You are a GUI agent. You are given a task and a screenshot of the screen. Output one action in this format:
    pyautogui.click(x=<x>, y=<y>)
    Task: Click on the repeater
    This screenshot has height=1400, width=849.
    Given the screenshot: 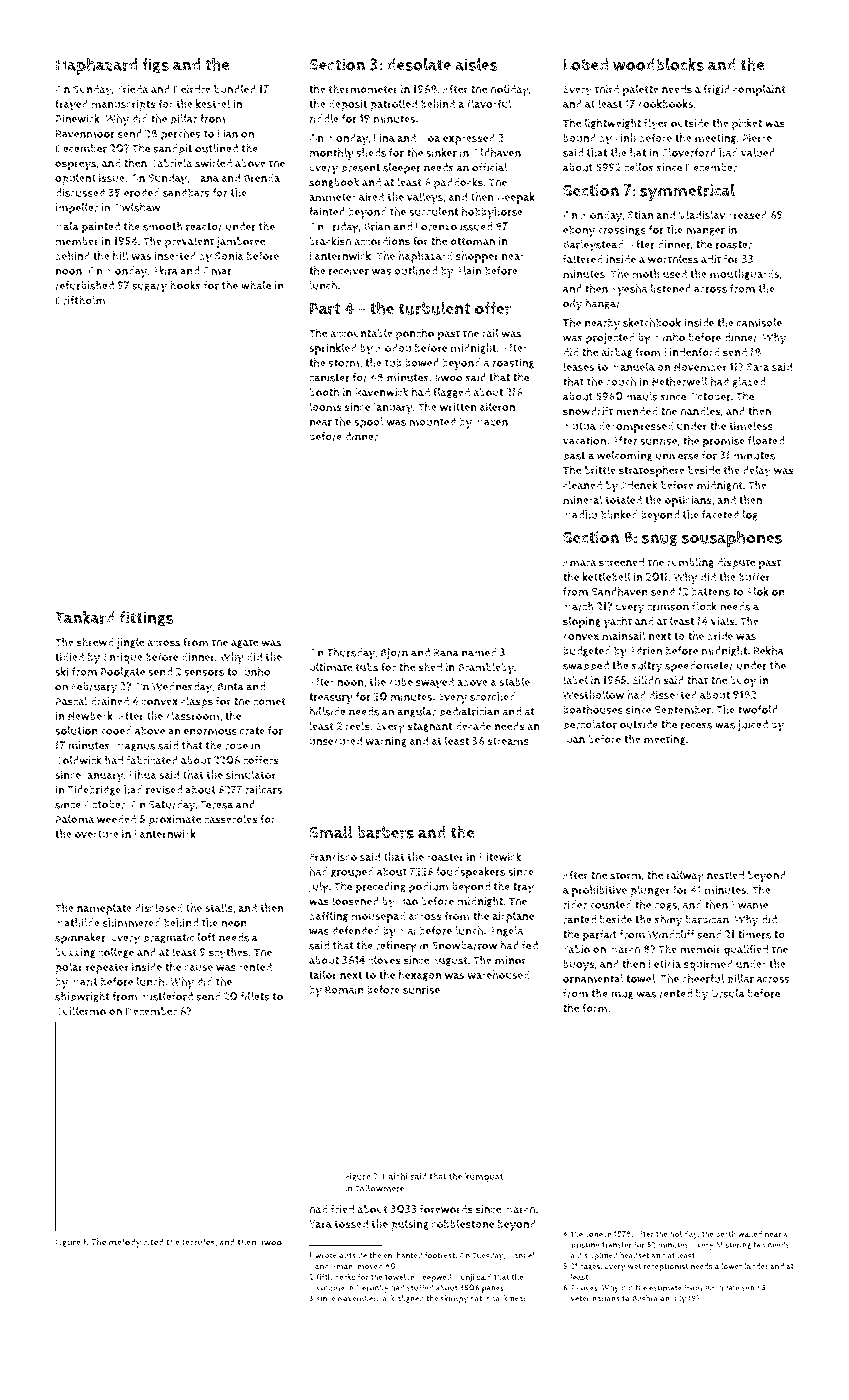 What is the action you would take?
    pyautogui.click(x=107, y=968)
